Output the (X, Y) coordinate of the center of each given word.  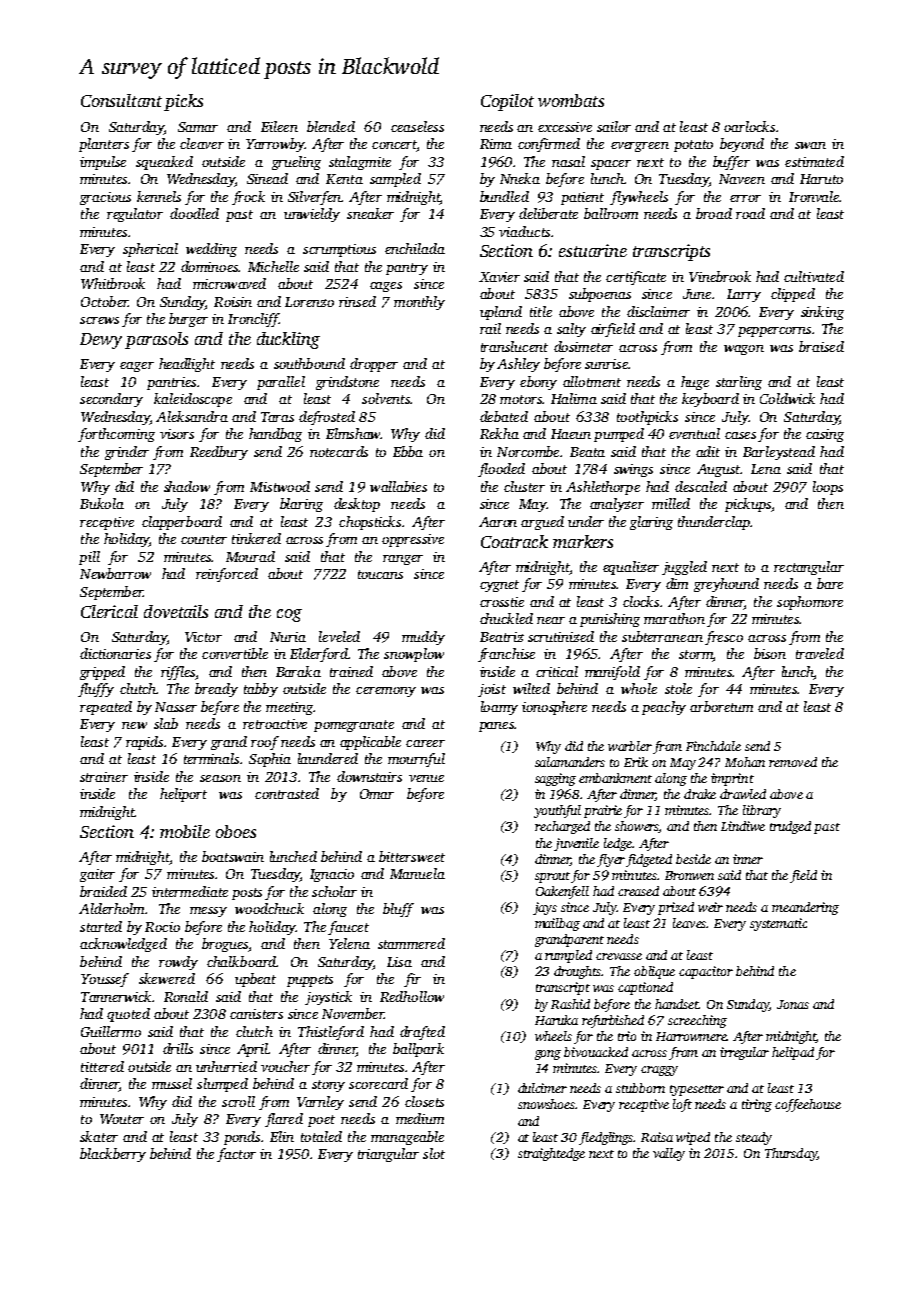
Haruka (556, 1020)
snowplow (414, 655)
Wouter (122, 1119)
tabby (261, 690)
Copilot (507, 102)
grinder (127, 453)
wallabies (398, 486)
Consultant (121, 100)
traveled (820, 653)
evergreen (640, 147)
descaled (701, 486)
